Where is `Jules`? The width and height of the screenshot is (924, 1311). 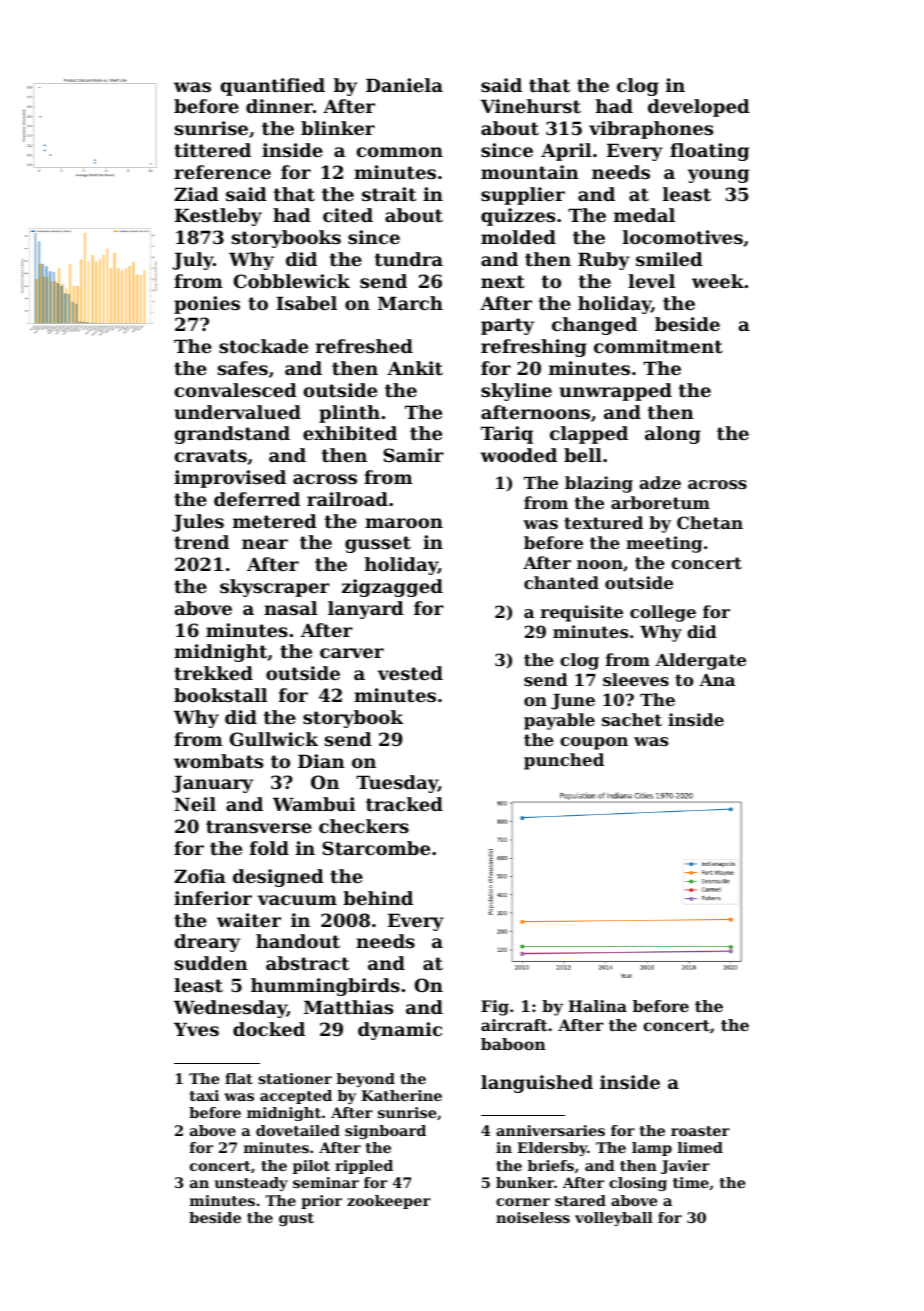 Jules is located at coordinates (198, 523).
